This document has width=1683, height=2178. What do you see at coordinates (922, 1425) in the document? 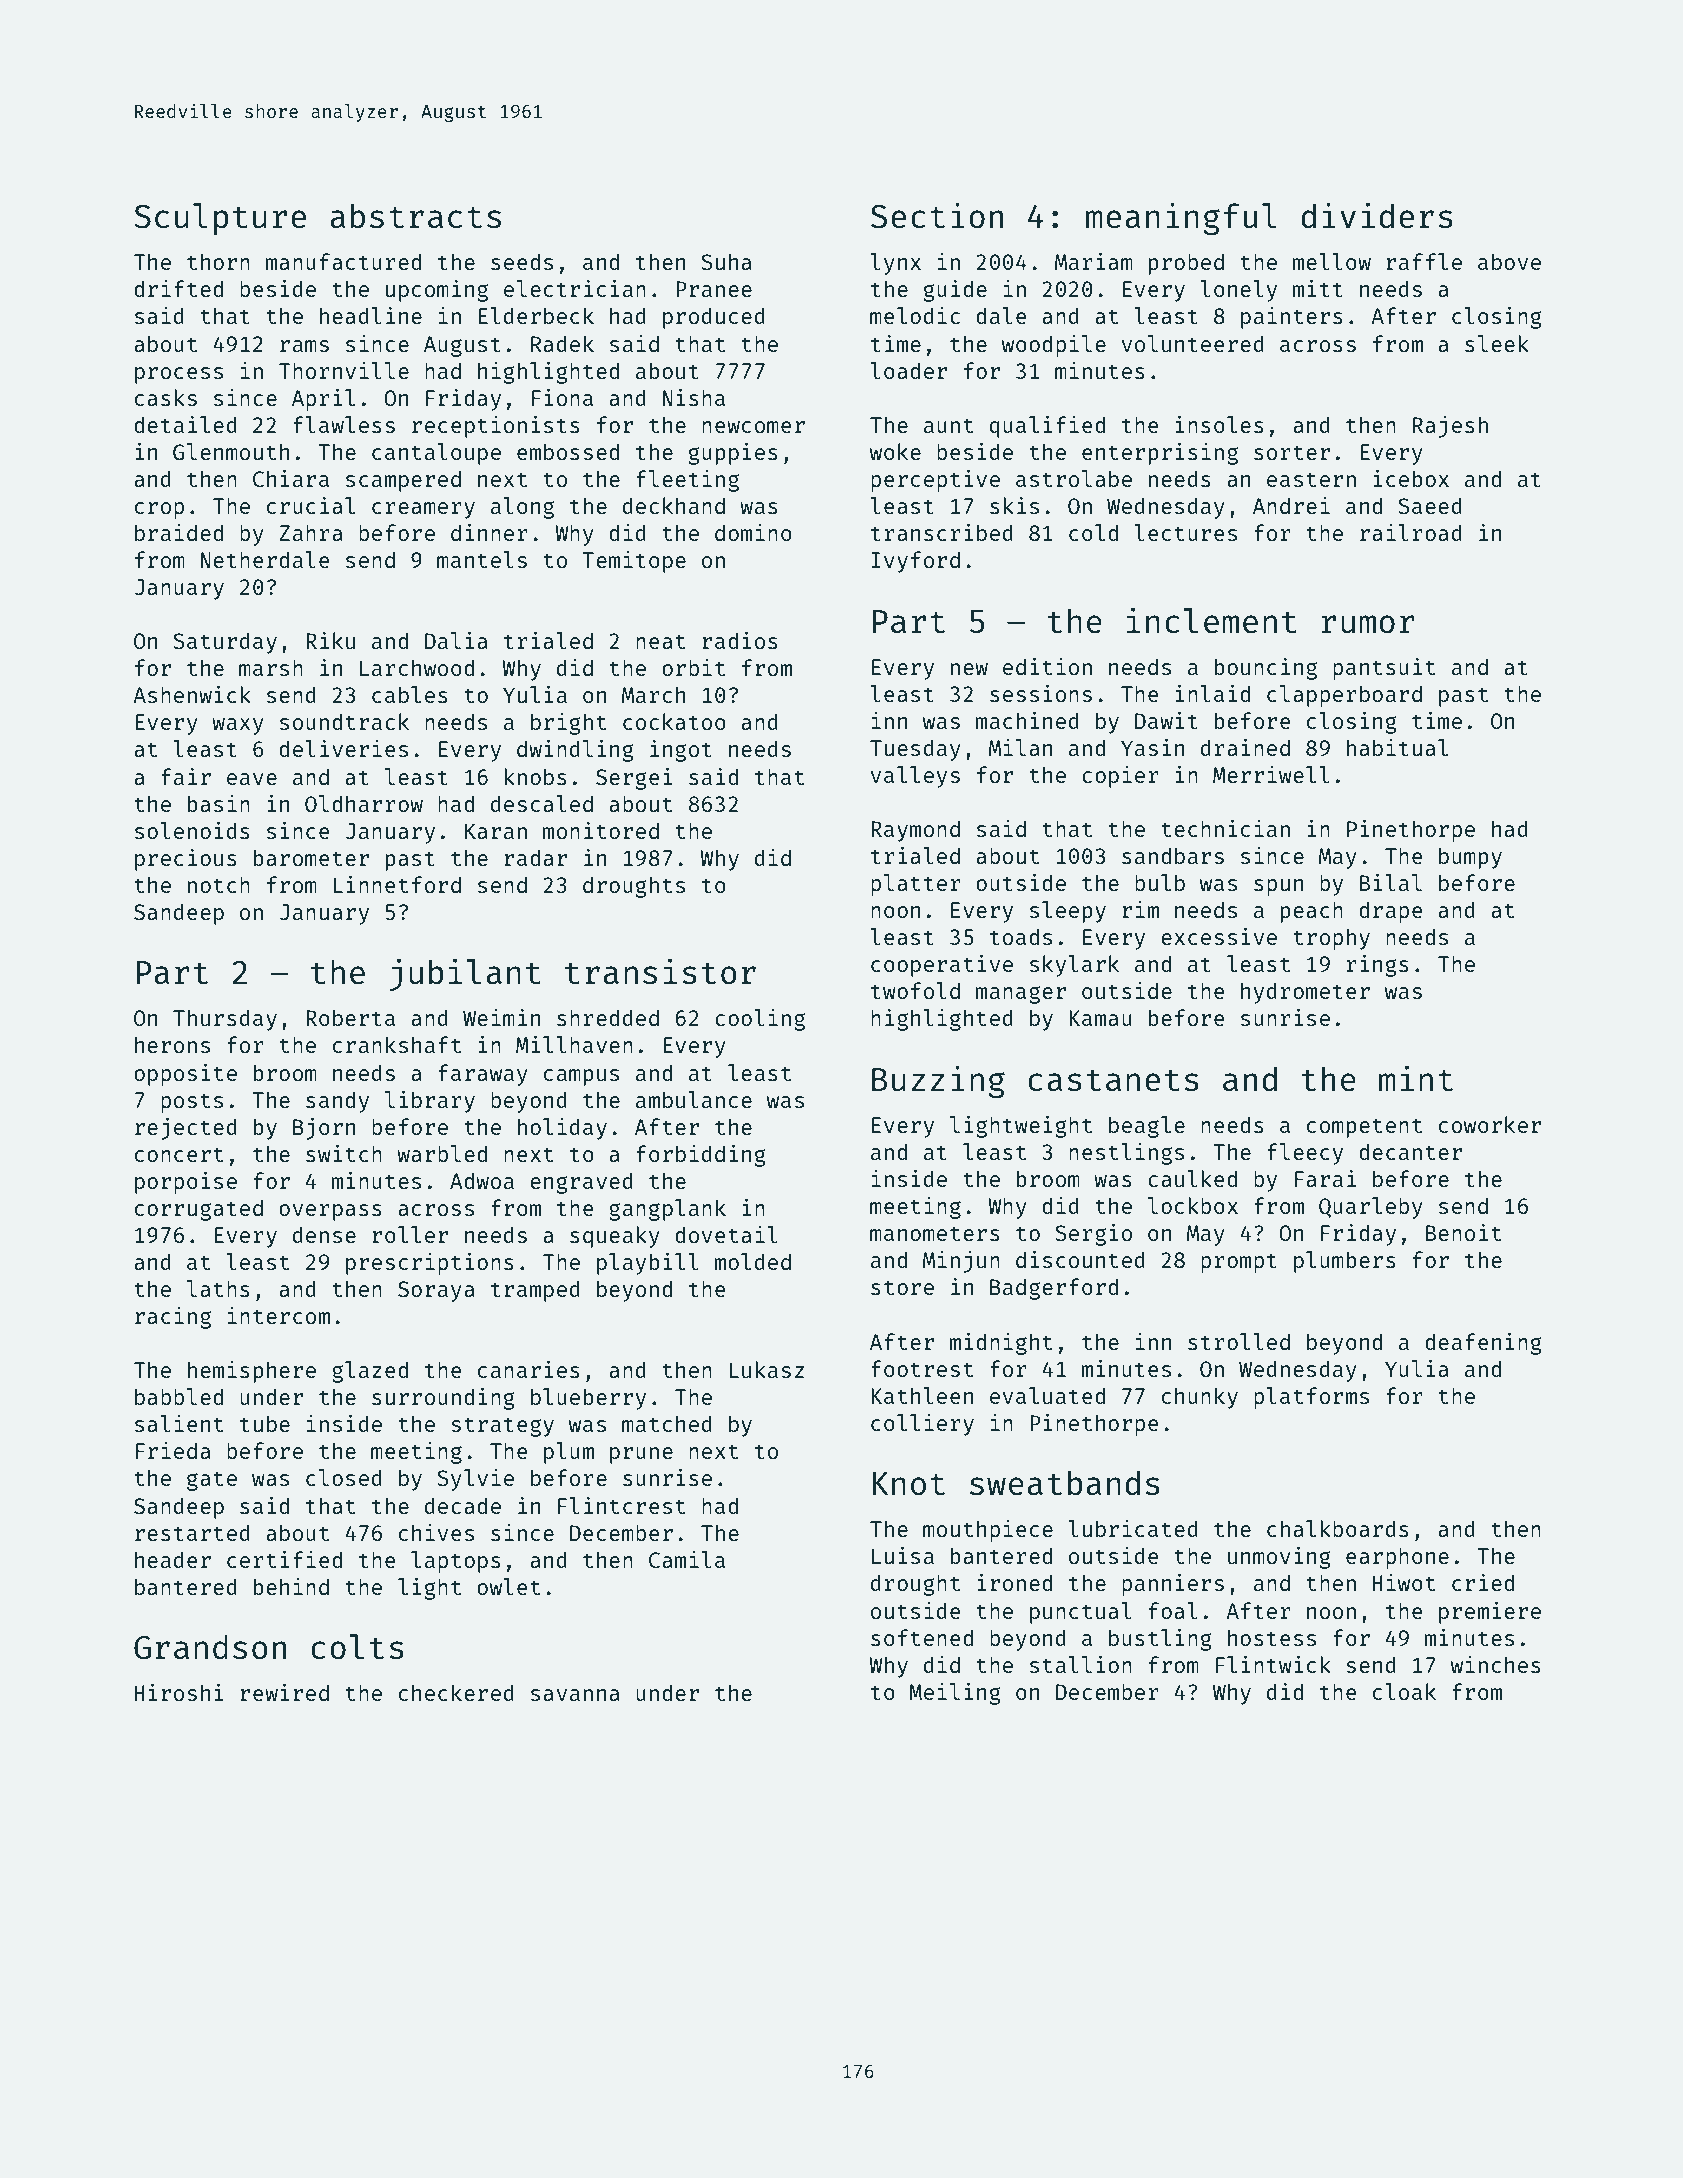
I see `colliery` at bounding box center [922, 1425].
